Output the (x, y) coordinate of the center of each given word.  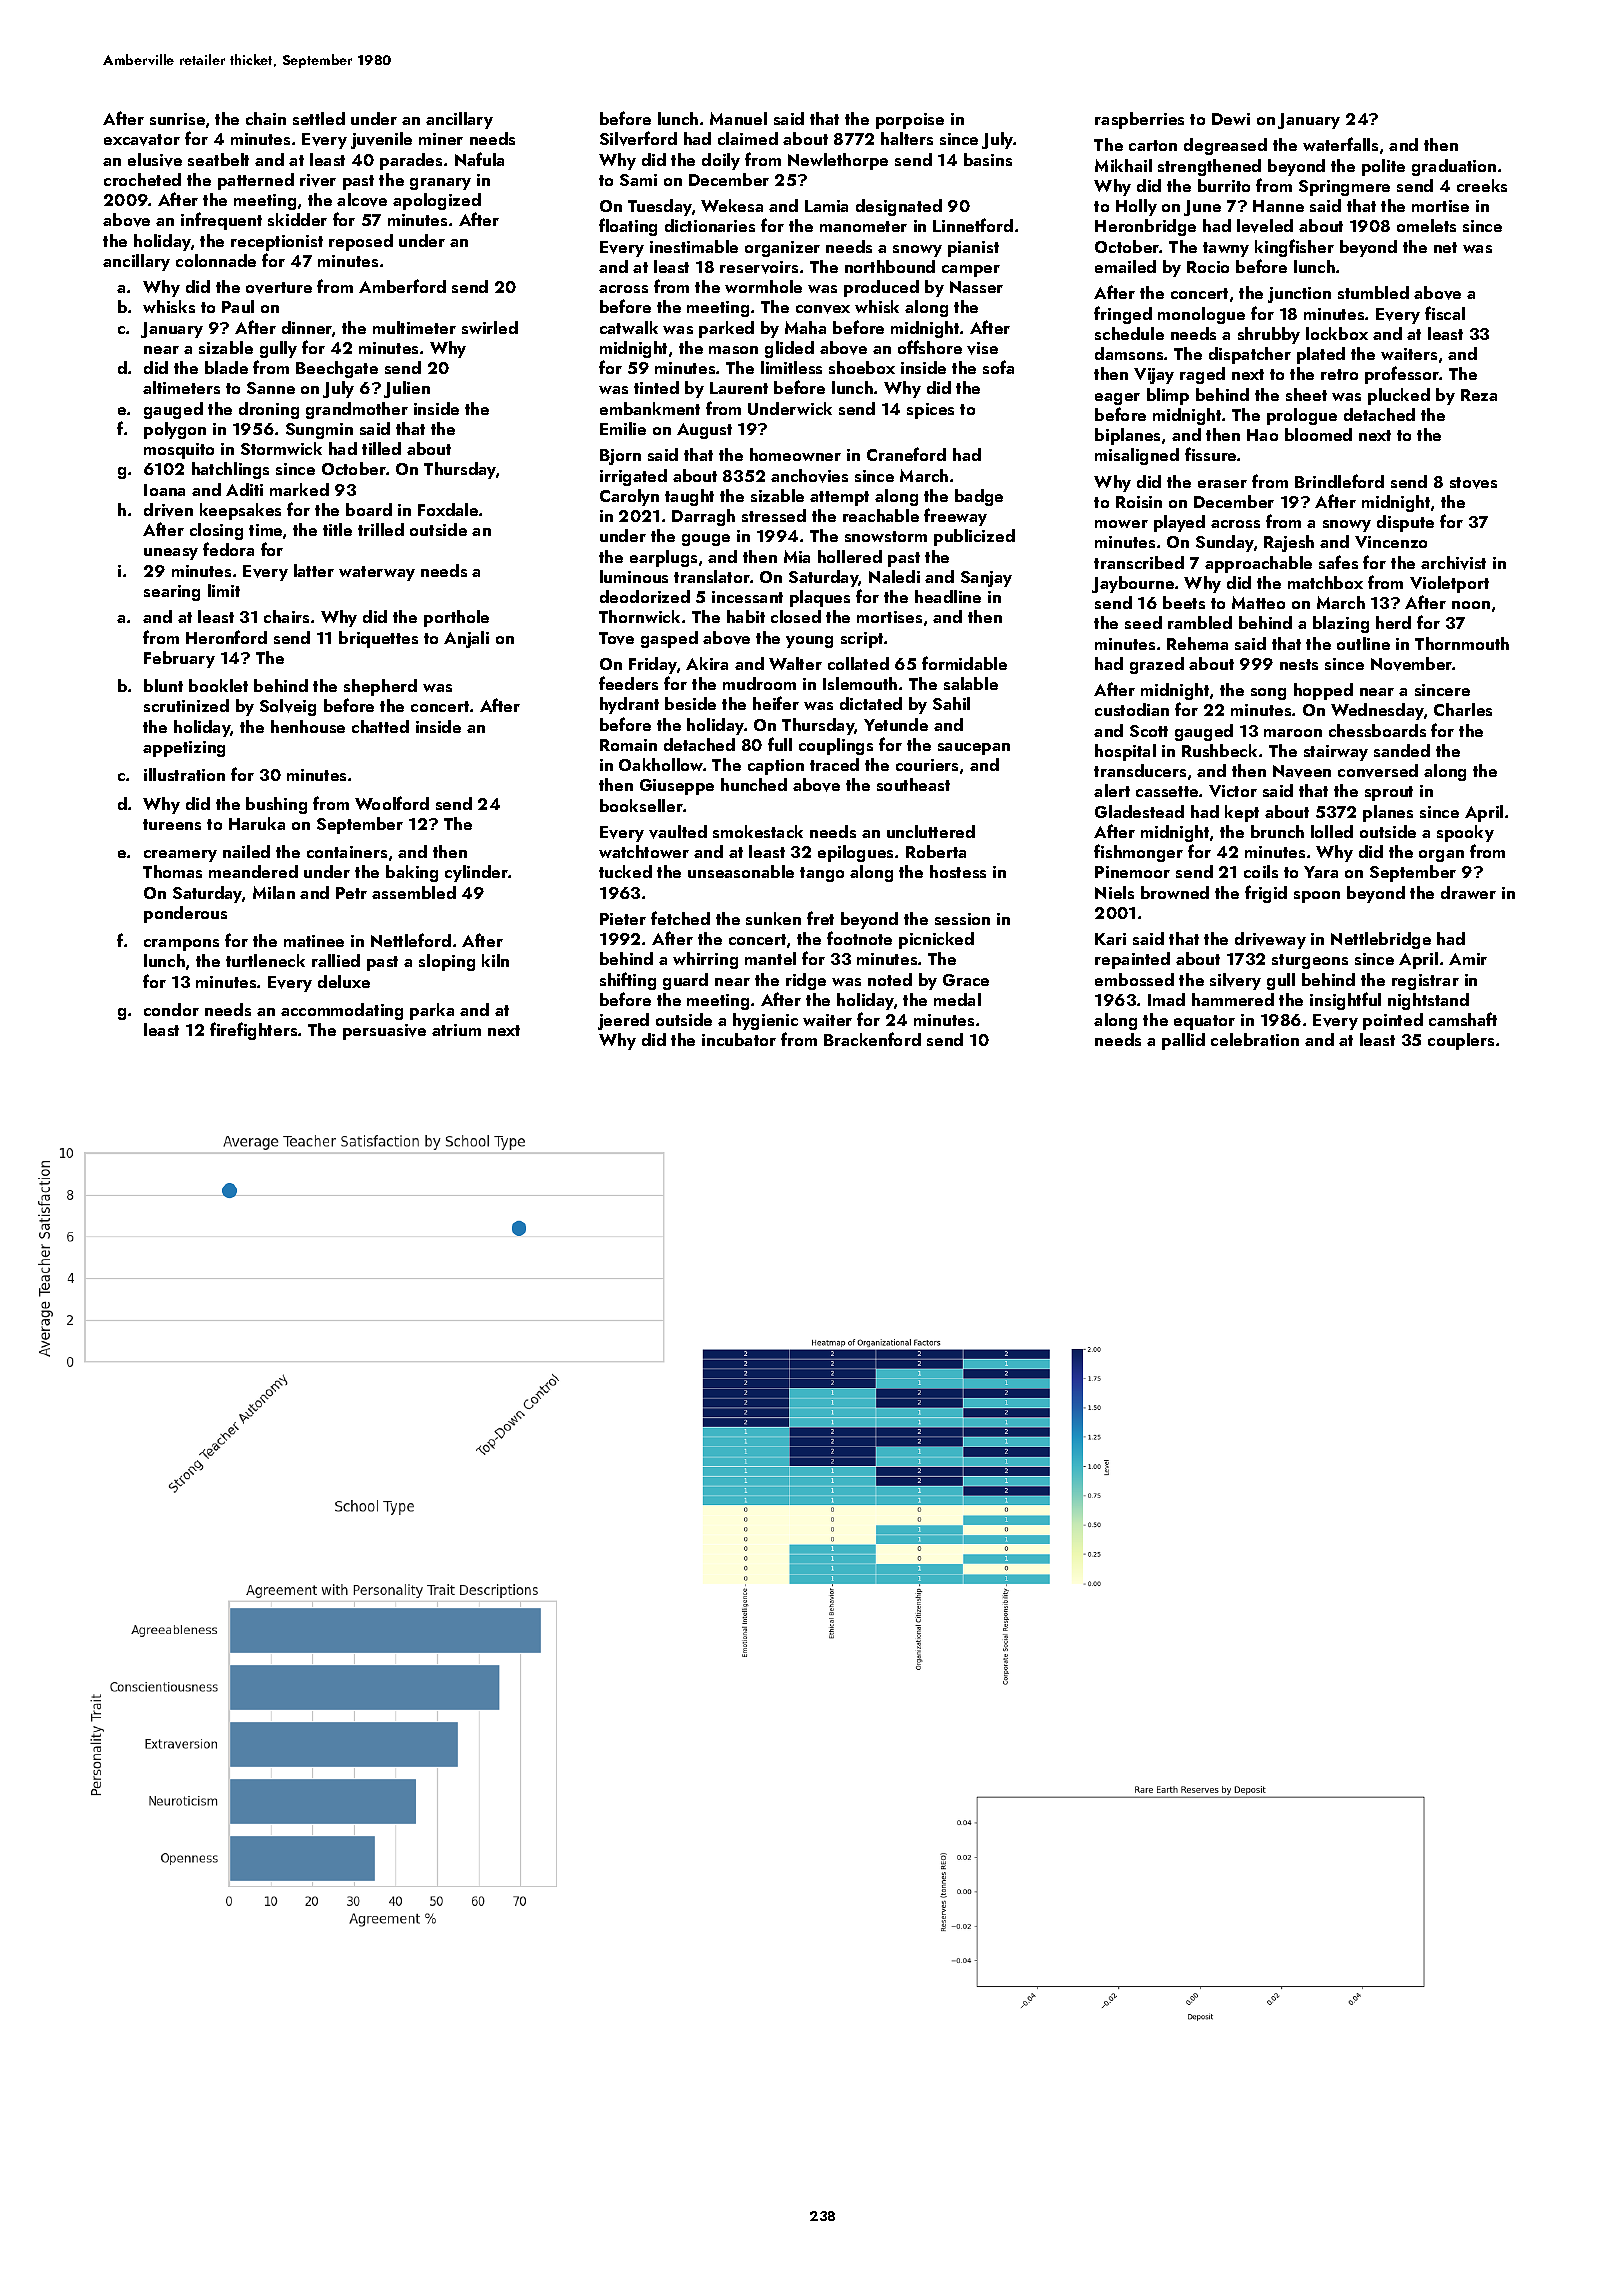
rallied (336, 960)
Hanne (1278, 206)
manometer (863, 226)
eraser (1222, 484)
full (780, 744)
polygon (175, 430)
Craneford (906, 454)
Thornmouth (1462, 643)
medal (957, 999)
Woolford (392, 803)
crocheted (142, 179)
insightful (1345, 1001)
